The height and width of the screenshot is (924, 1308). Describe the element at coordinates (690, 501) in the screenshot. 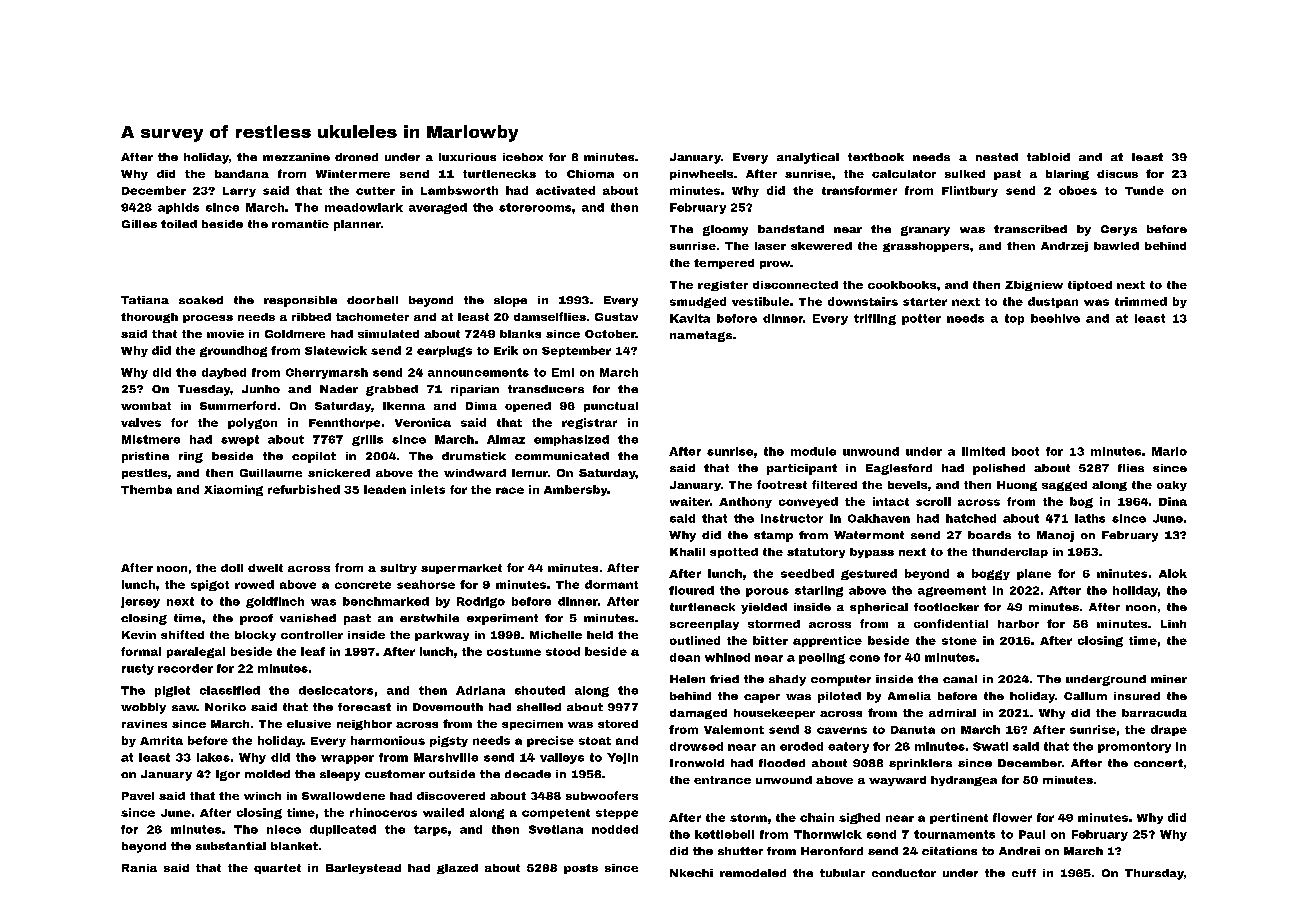

I see `waiter` at that location.
